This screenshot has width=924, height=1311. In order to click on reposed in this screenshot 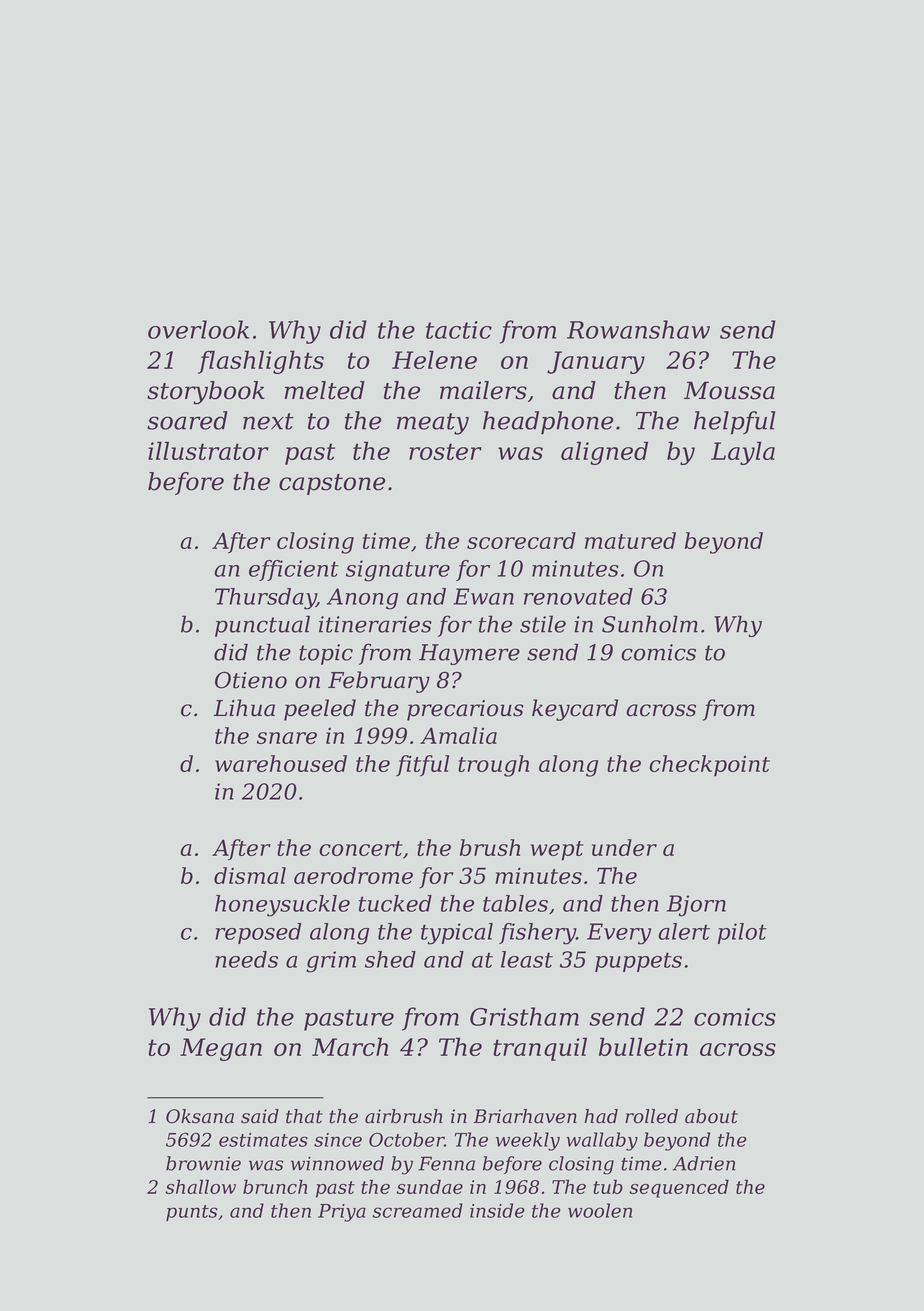, I will do `click(258, 933)`.
